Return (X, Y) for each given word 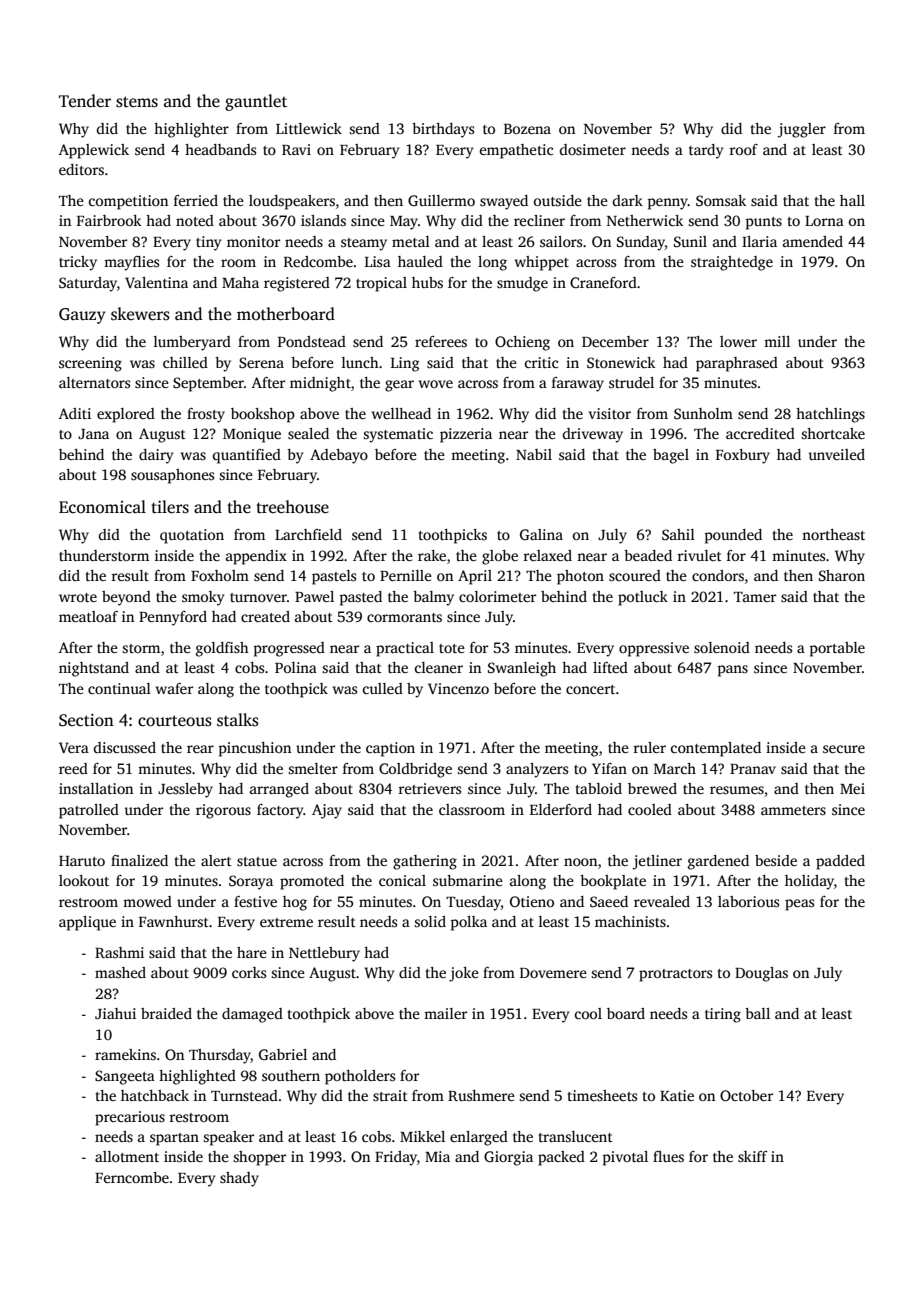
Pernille (406, 575)
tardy (706, 151)
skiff (752, 1156)
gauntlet (256, 102)
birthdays (443, 130)
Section (86, 720)
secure (844, 749)
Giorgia (508, 1158)
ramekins (125, 1054)
